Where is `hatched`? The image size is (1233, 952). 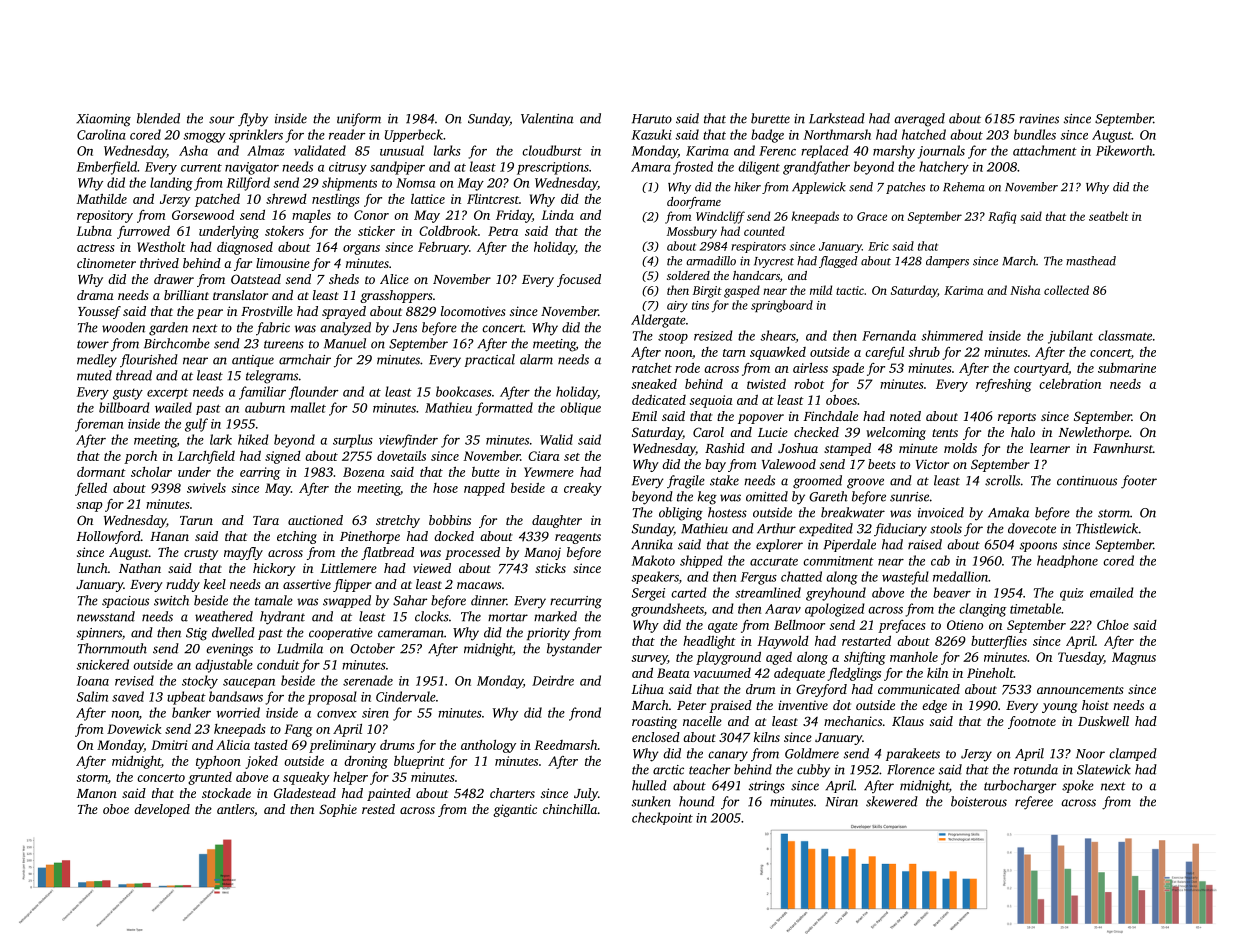 hatched is located at coordinates (924, 134).
